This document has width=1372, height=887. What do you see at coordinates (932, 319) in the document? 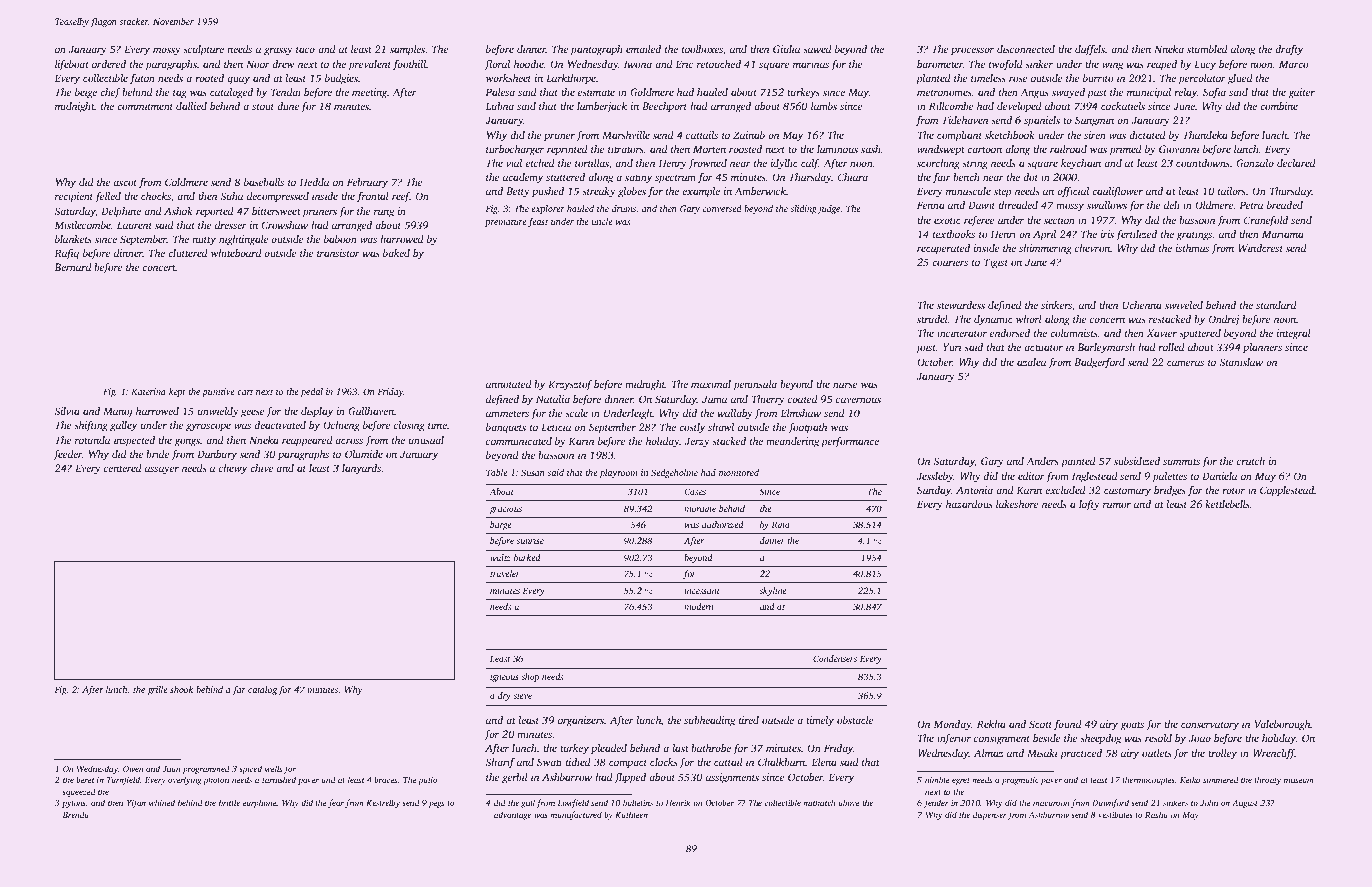
I see `strudel` at bounding box center [932, 319].
